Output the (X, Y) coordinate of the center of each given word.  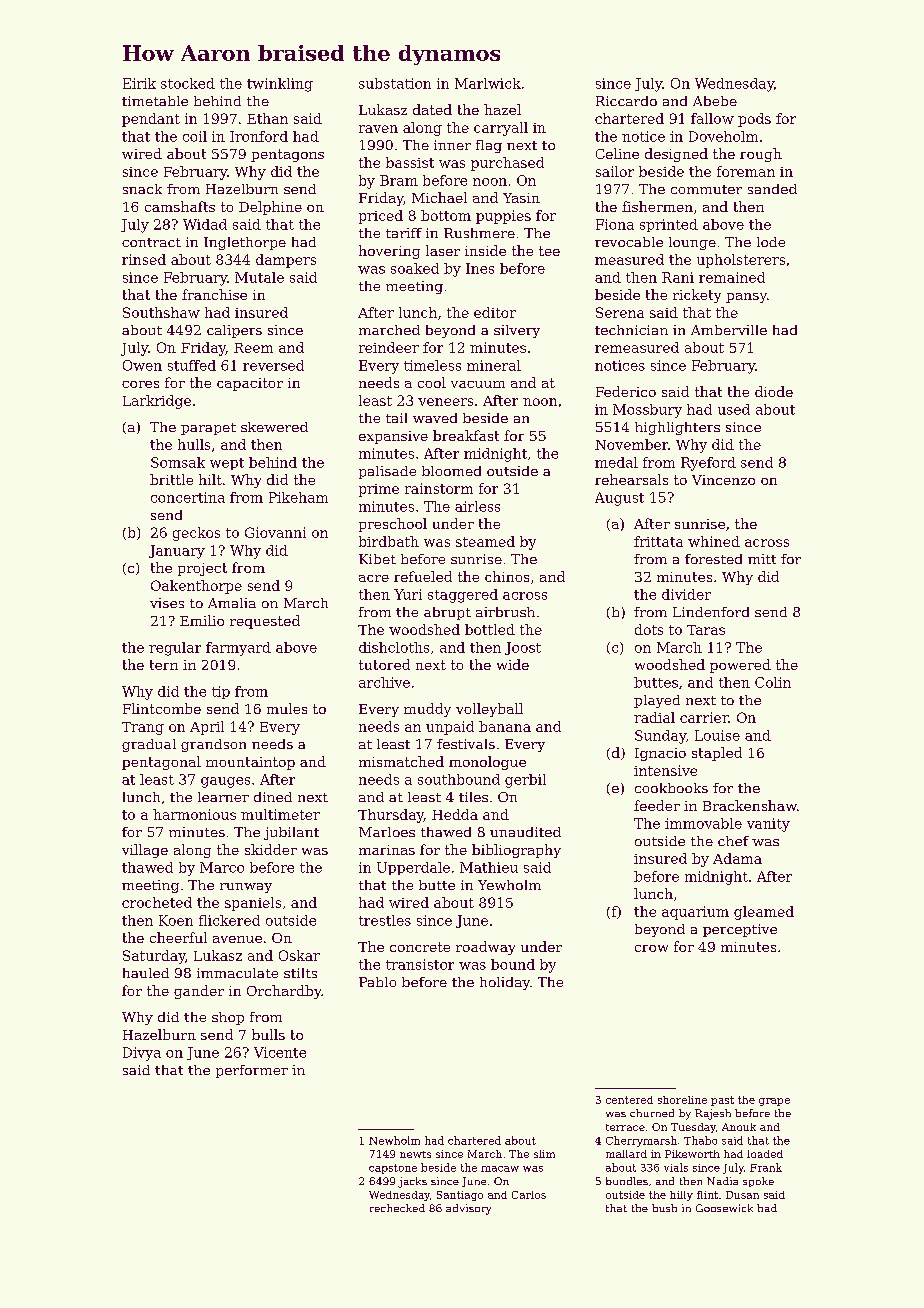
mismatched (401, 761)
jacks (412, 1182)
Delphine (270, 208)
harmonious (194, 814)
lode (771, 242)
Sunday (660, 737)
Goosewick (724, 1208)
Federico (626, 391)
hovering (389, 252)
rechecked (397, 1208)
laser (443, 250)
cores (140, 384)
